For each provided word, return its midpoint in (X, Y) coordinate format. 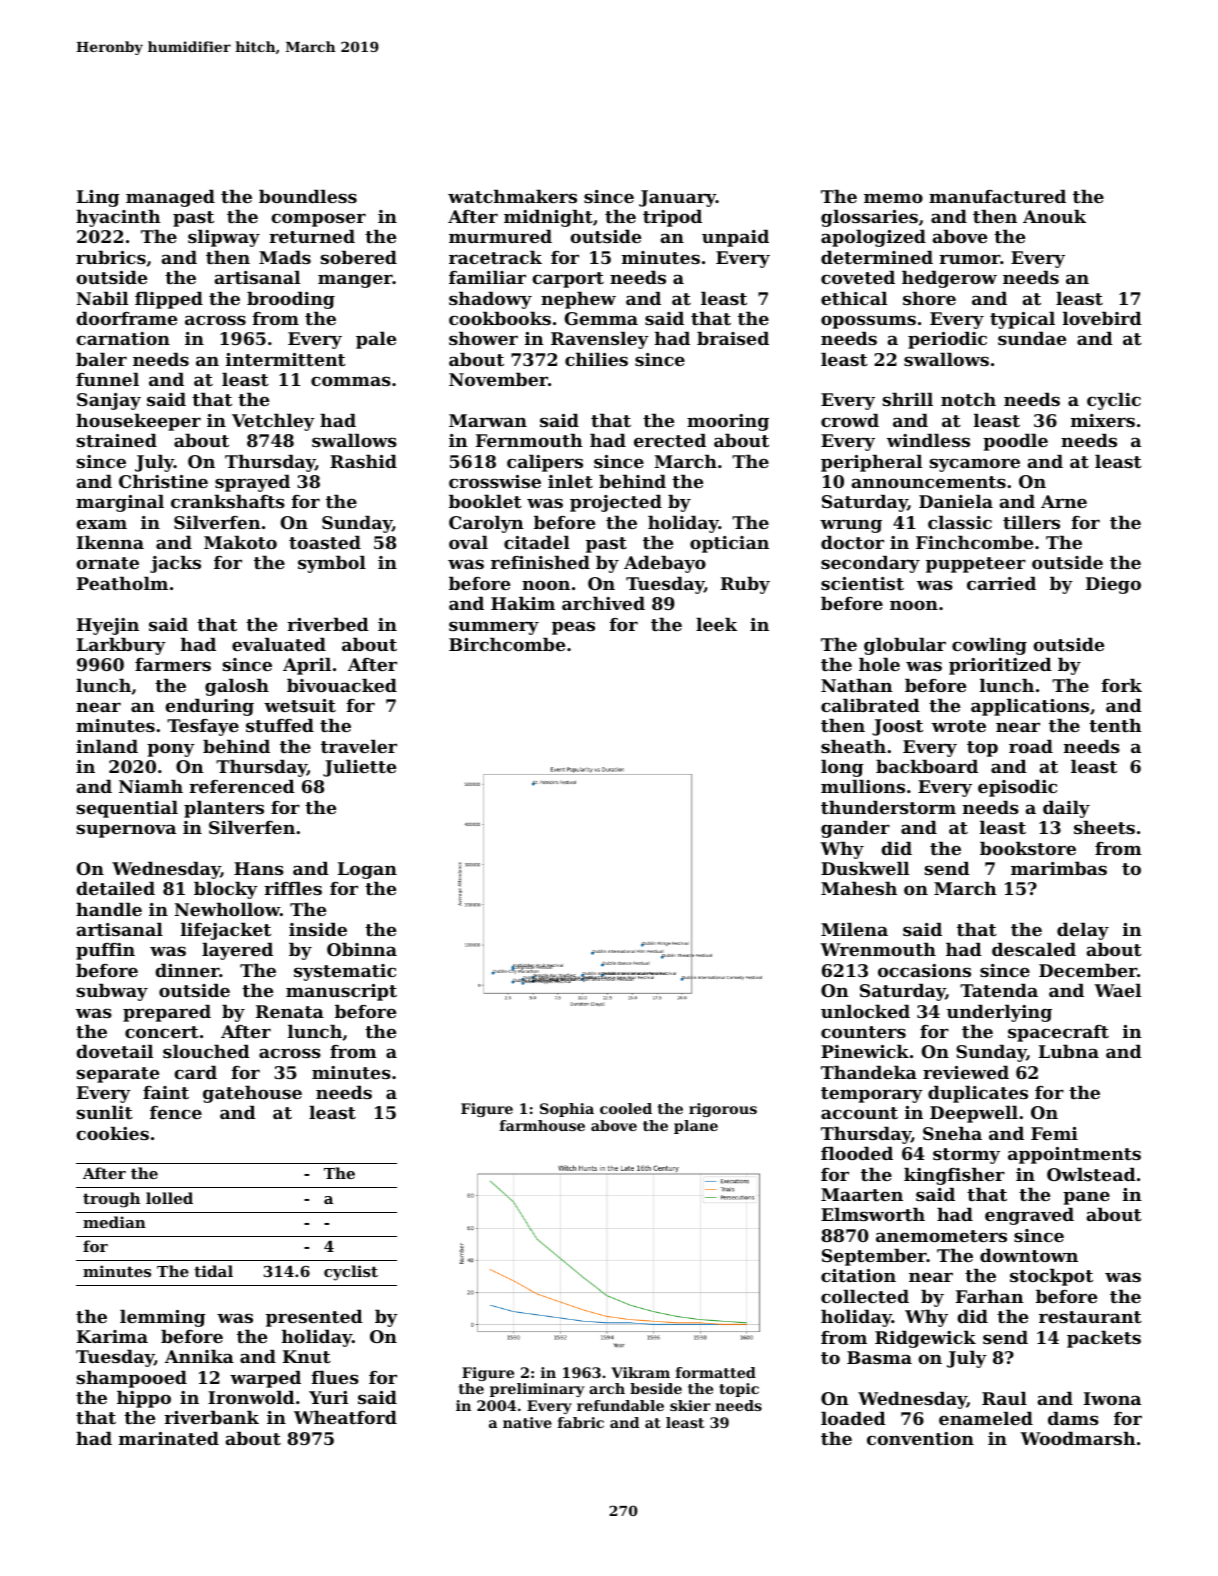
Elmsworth (873, 1214)
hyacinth (118, 218)
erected (670, 440)
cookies (112, 1133)
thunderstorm (888, 807)
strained (117, 440)
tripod (672, 218)
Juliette (359, 768)
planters (224, 809)
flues (335, 1377)
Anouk (1054, 216)
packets (1104, 1339)
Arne (1064, 501)
